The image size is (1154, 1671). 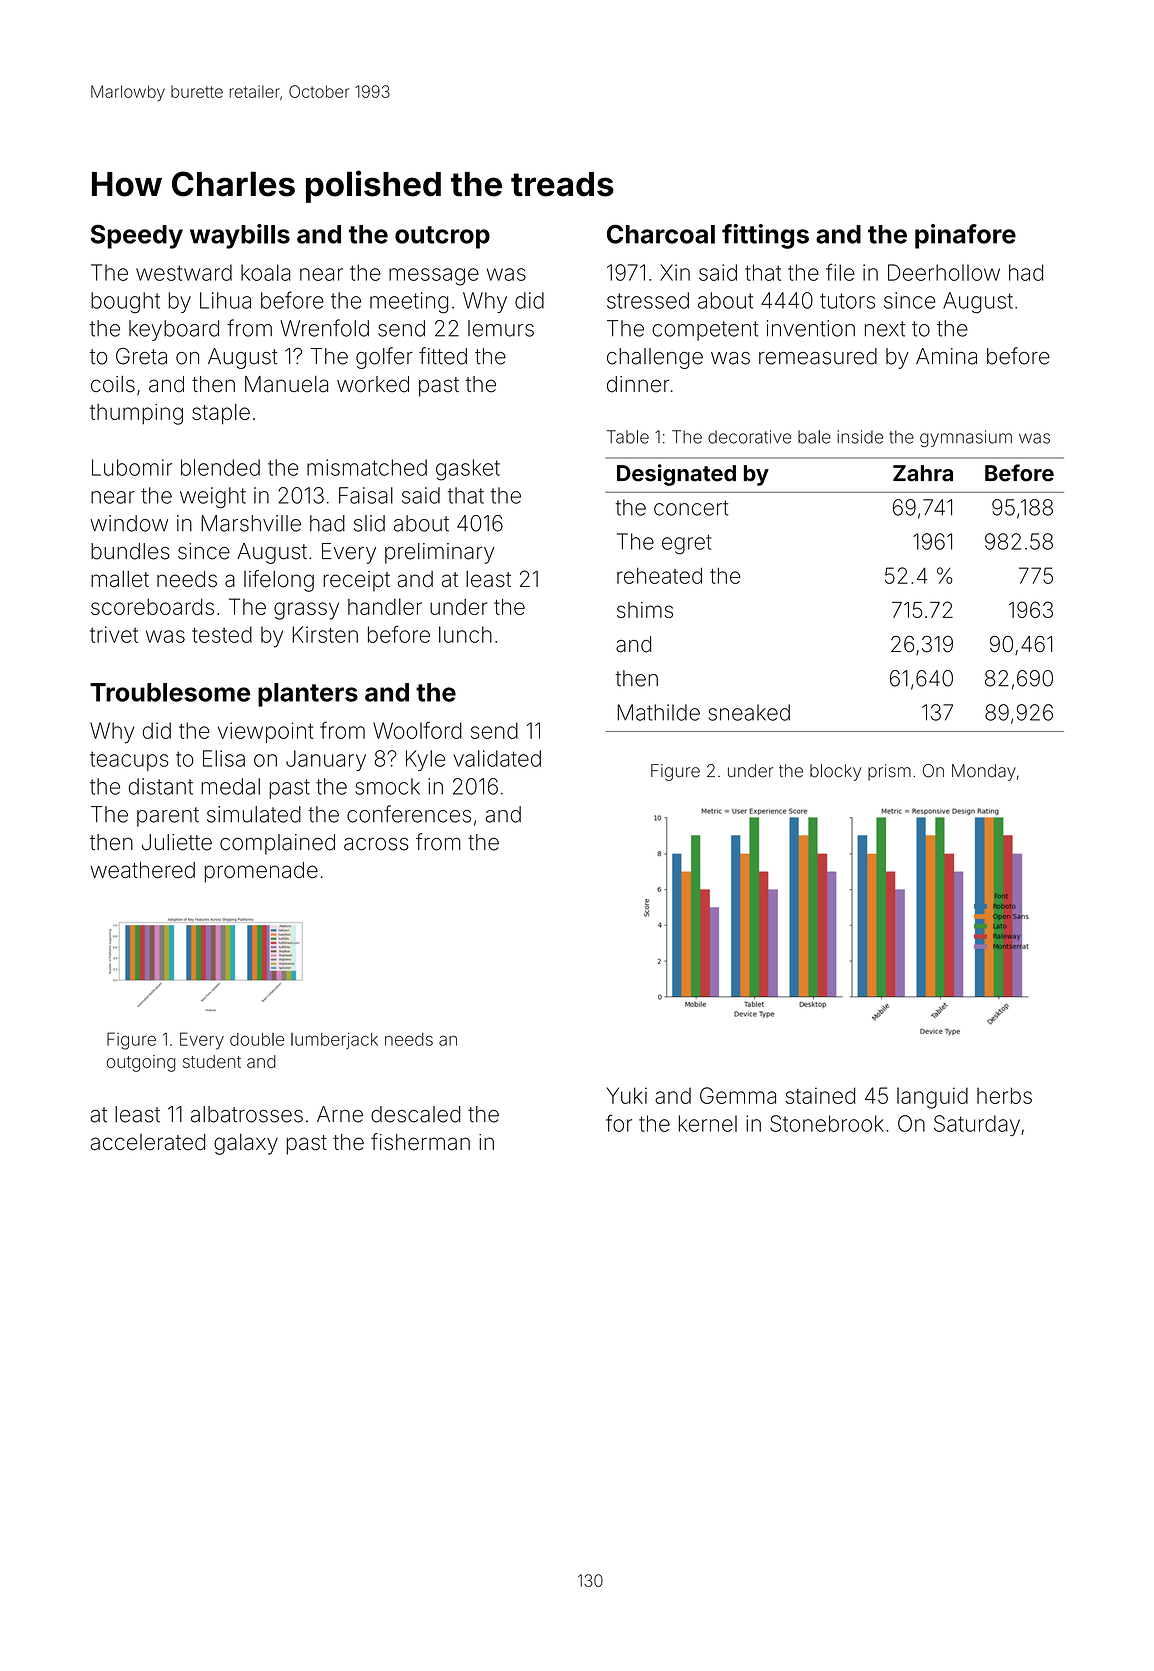 What do you see at coordinates (225, 300) in the document?
I see `Lihua` at bounding box center [225, 300].
